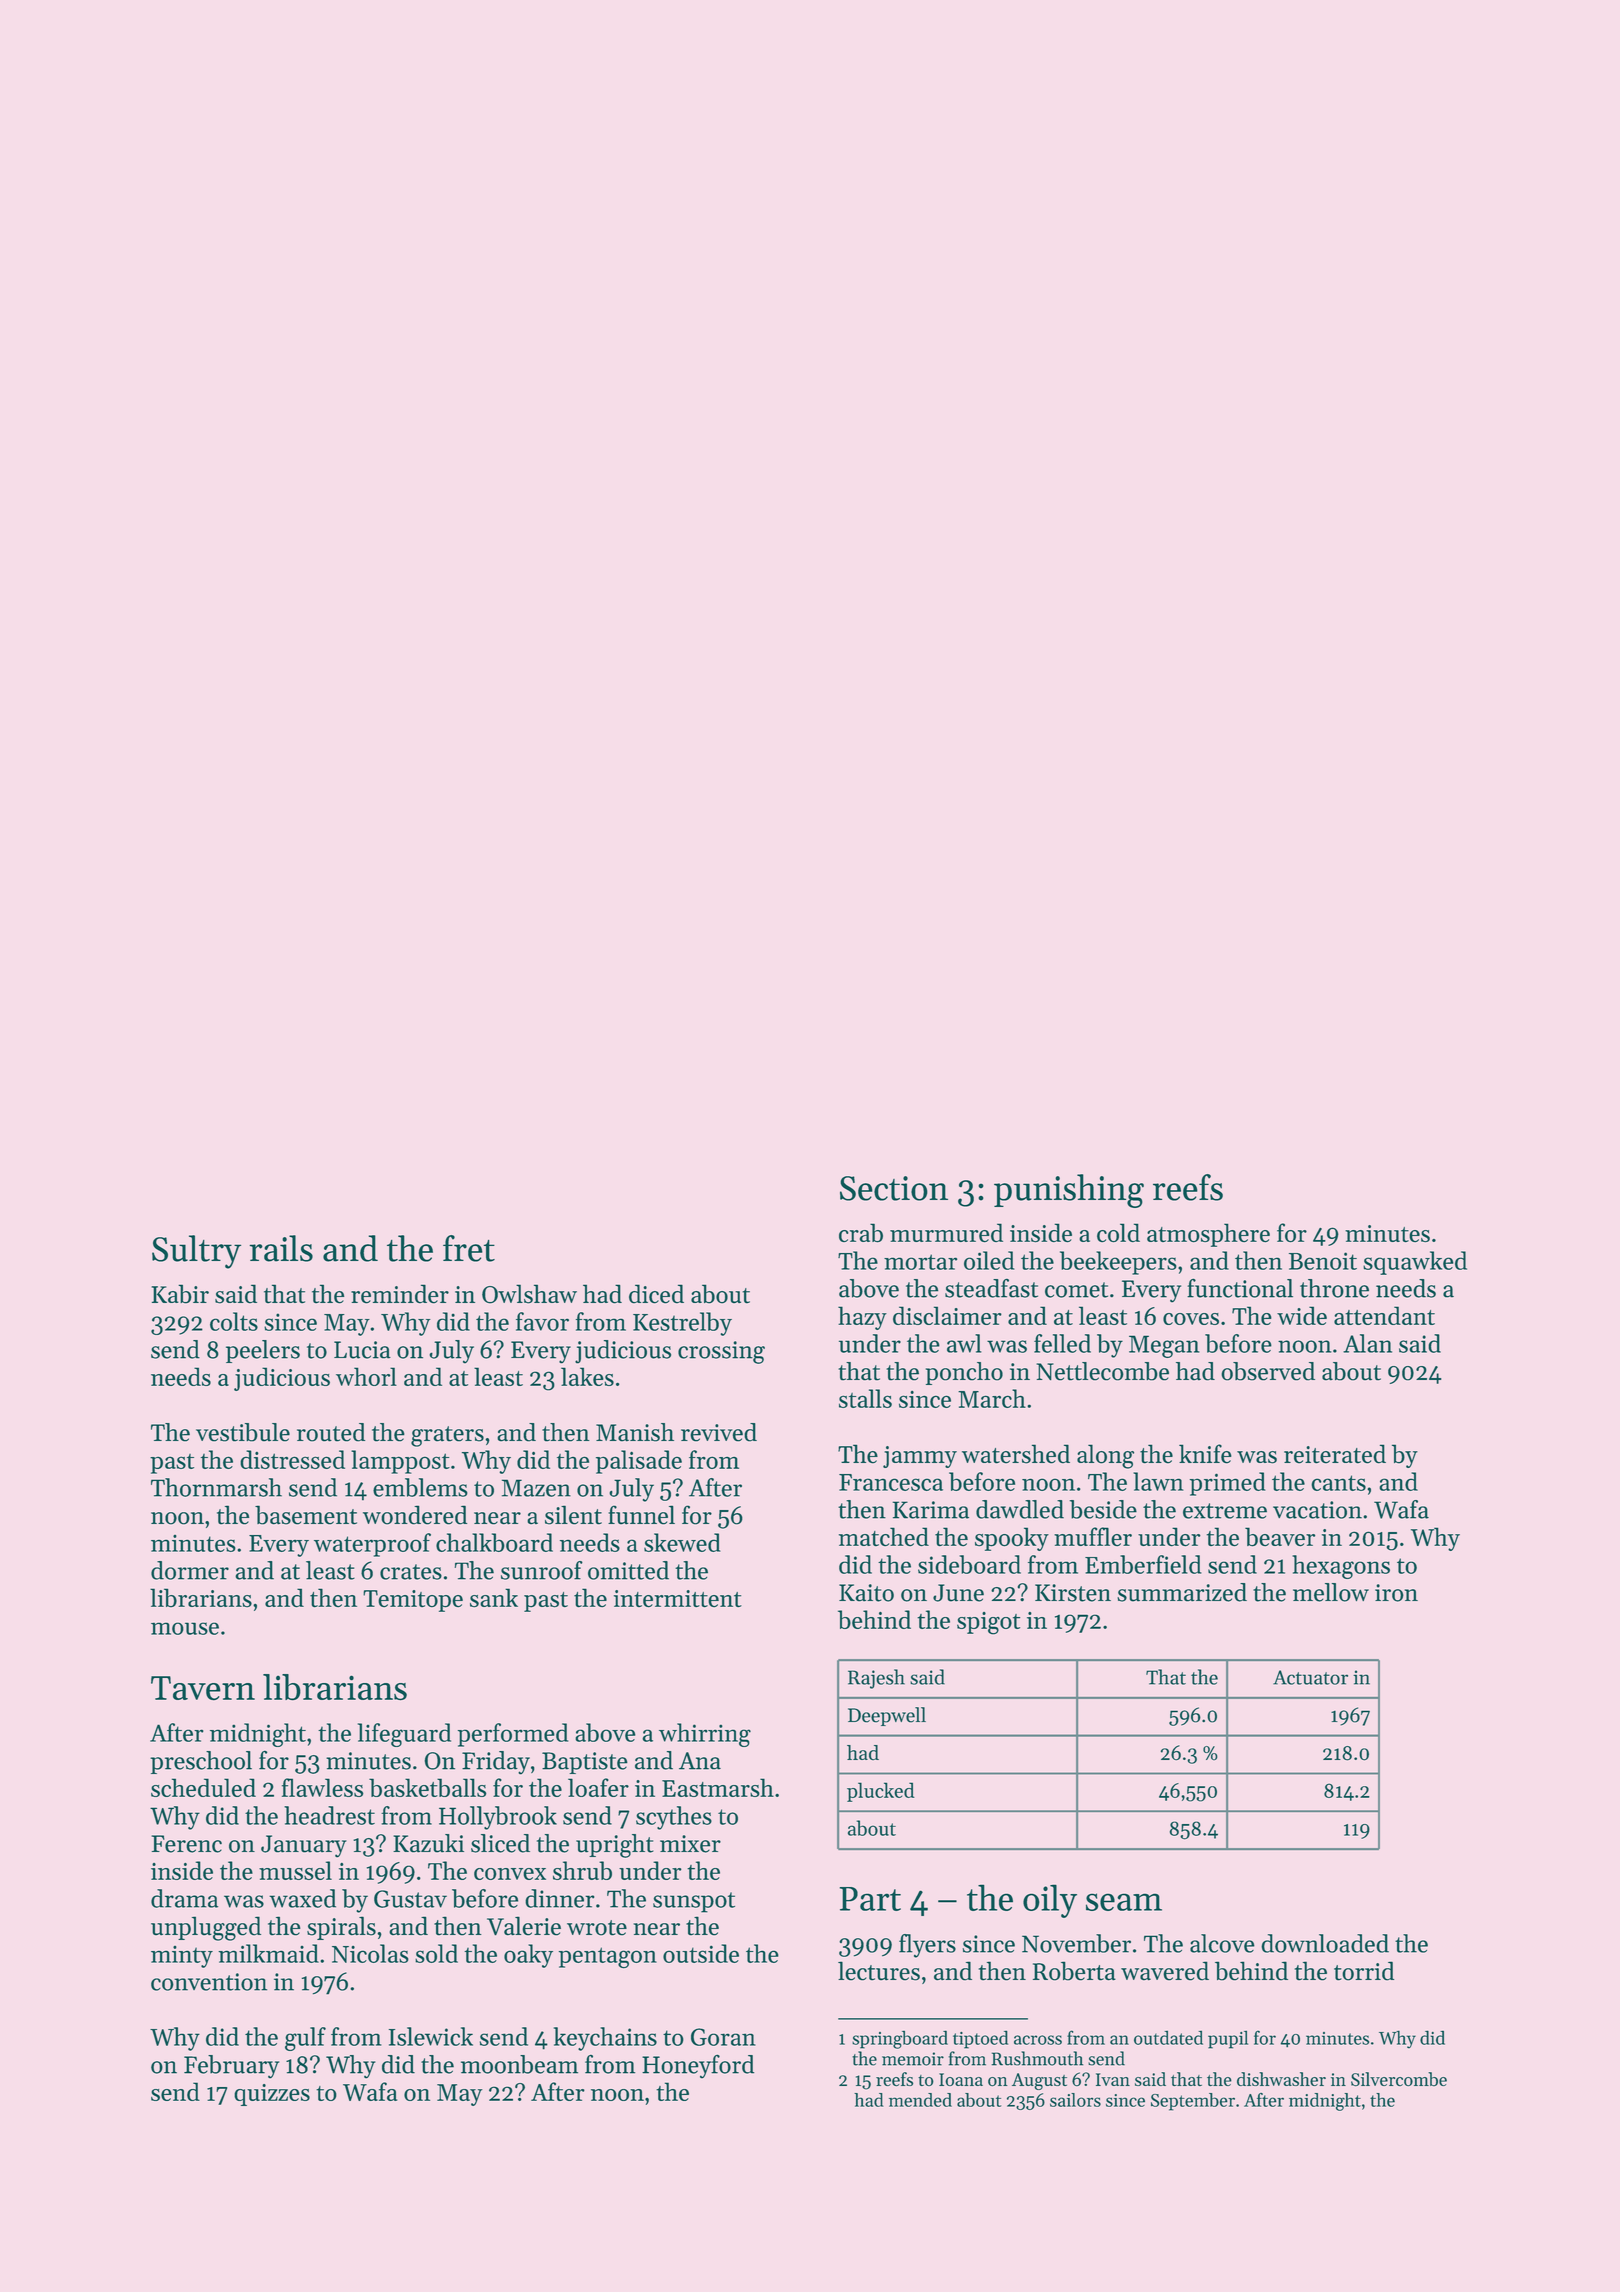  I want to click on dormer, so click(190, 1570).
